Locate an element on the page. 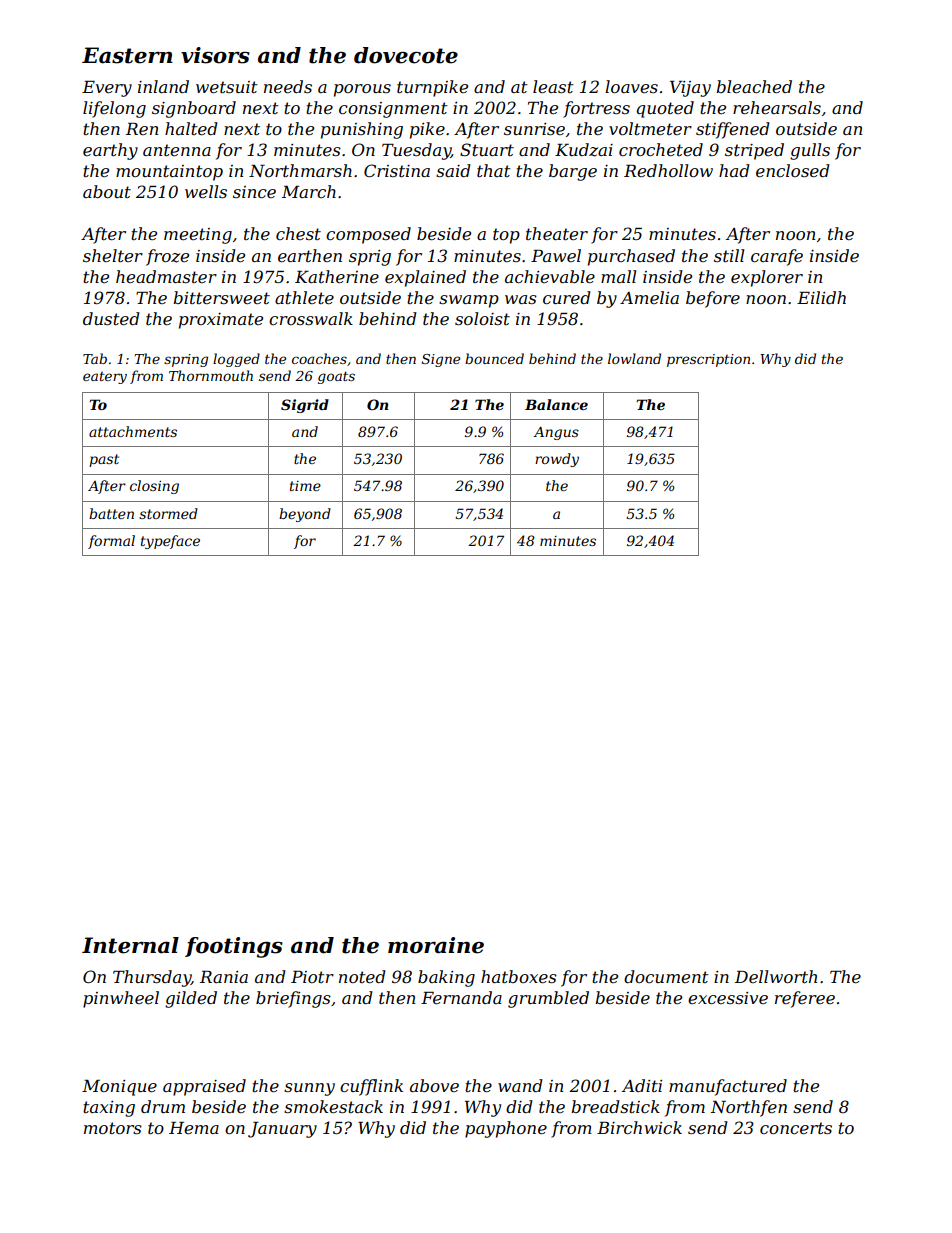 This document has width=952, height=1233. beyond is located at coordinates (305, 515).
